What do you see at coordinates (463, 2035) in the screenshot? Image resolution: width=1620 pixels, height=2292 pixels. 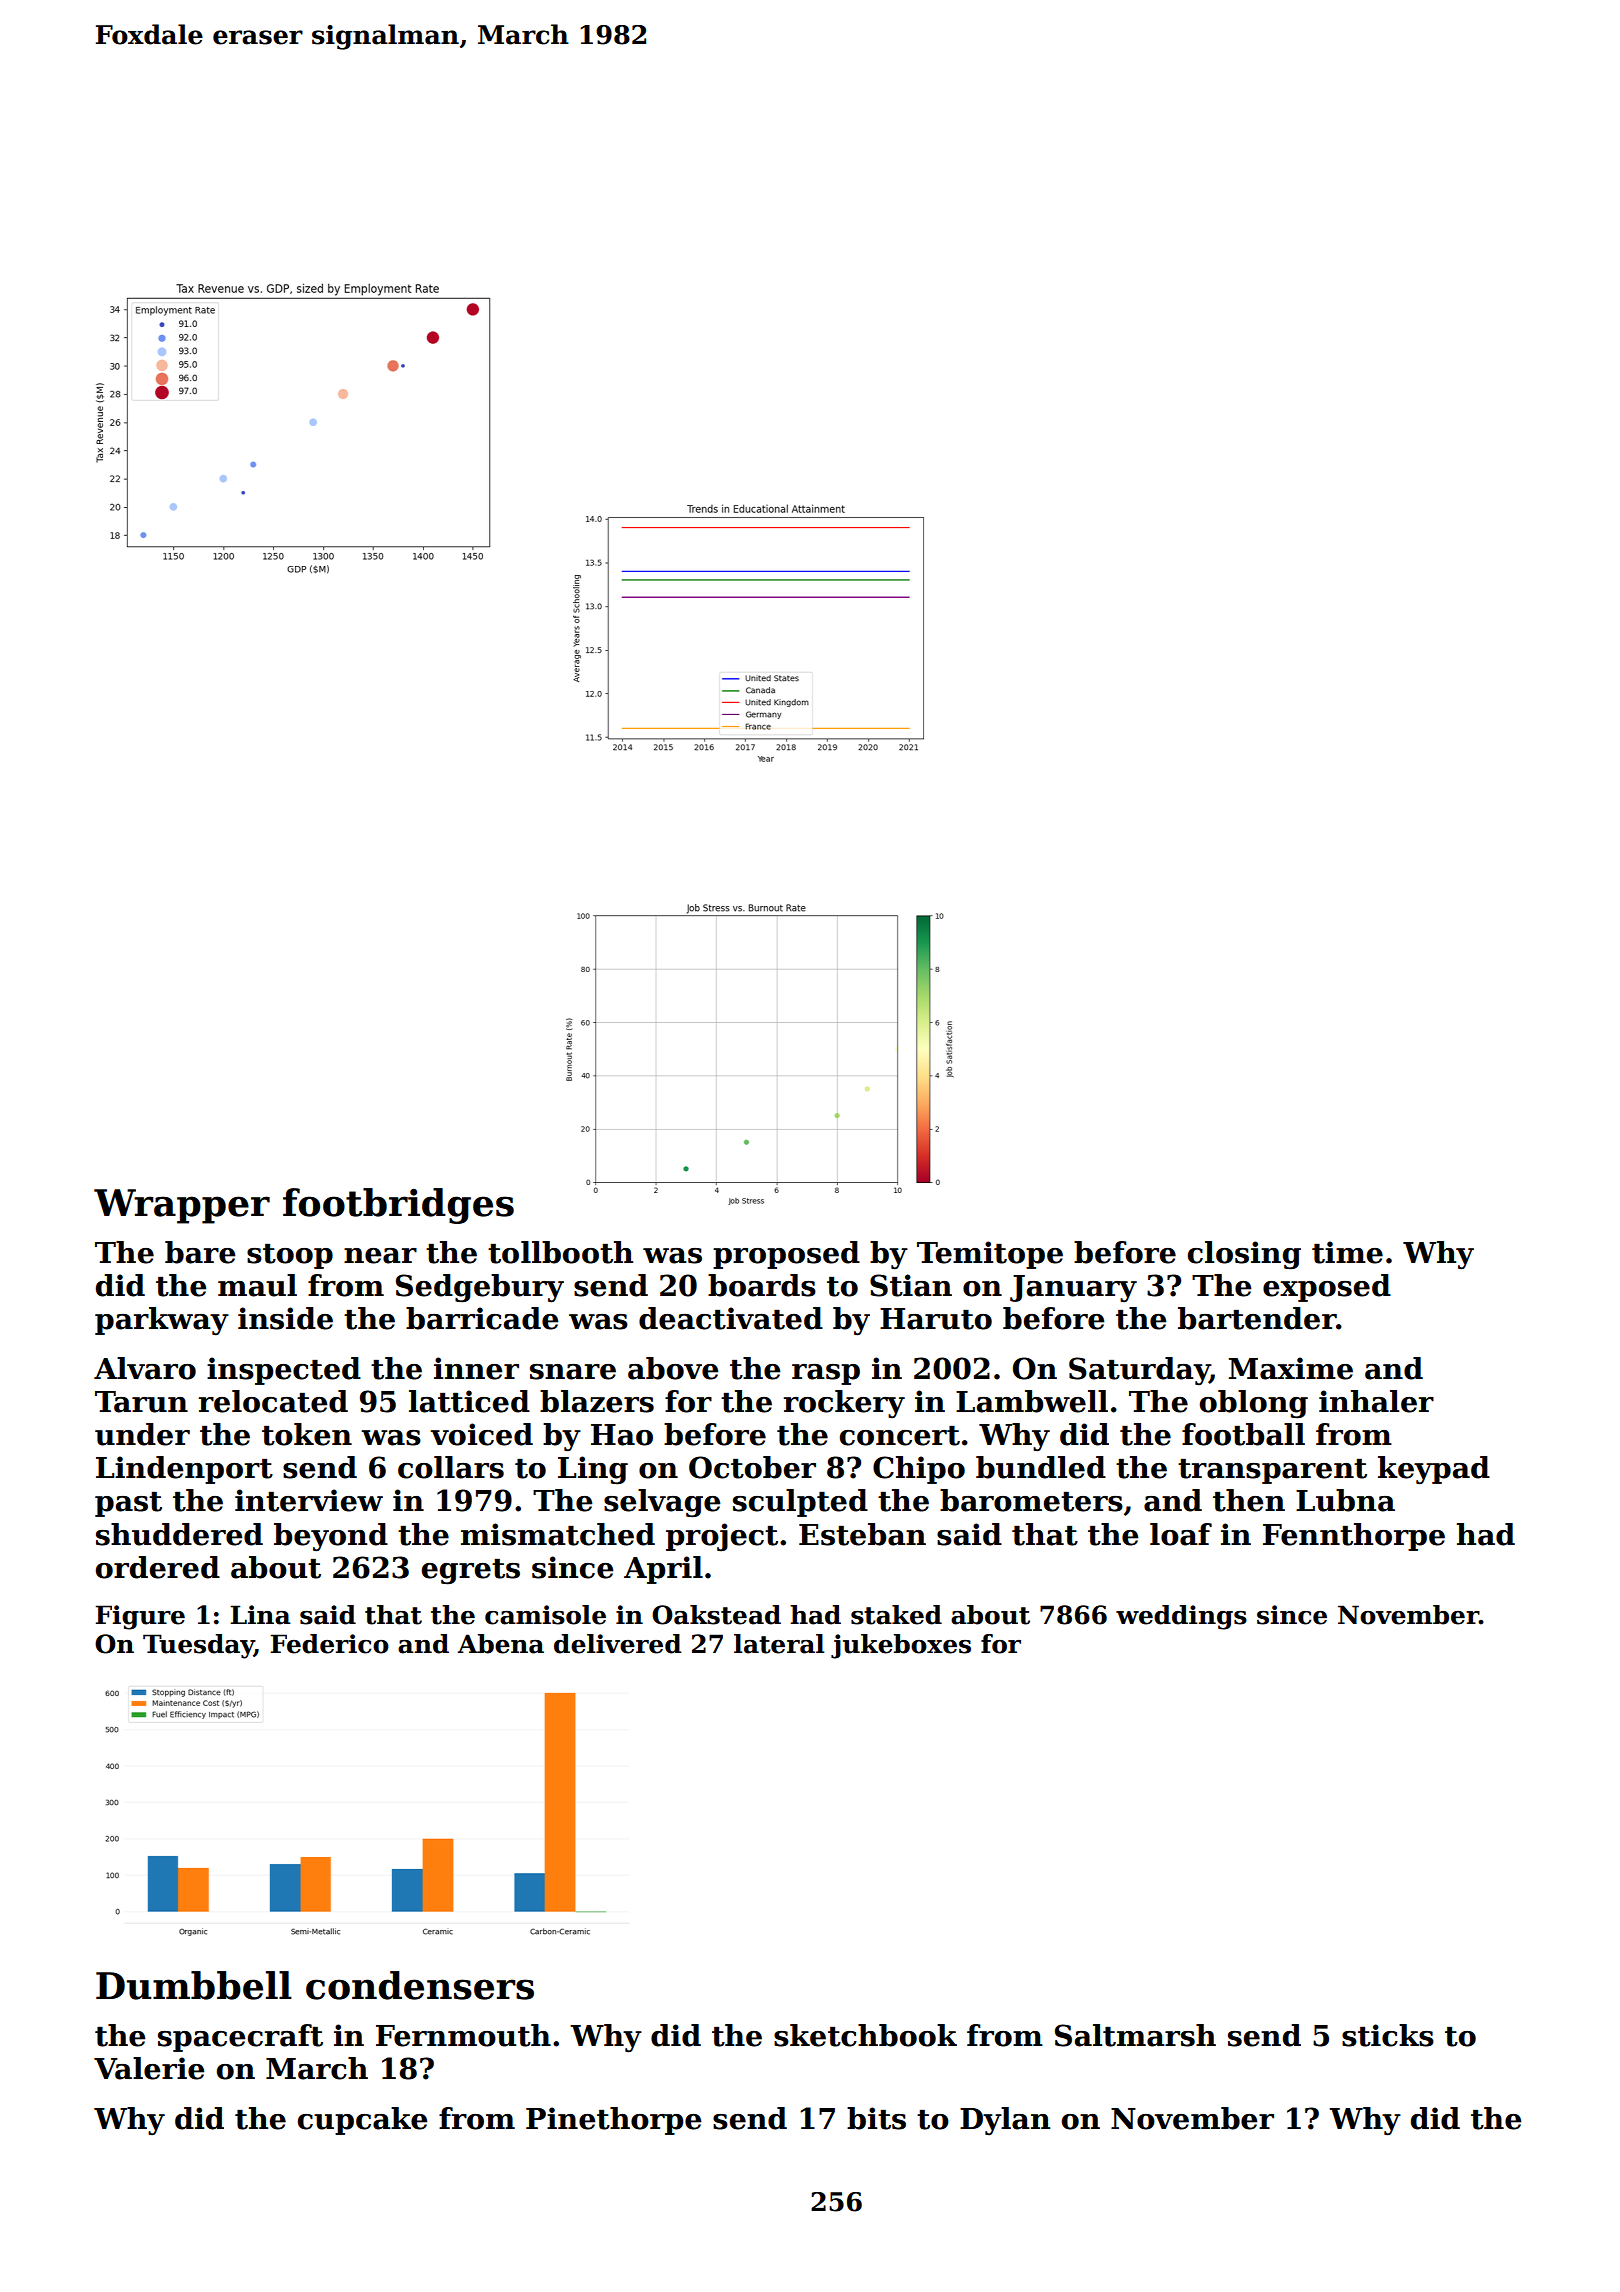 I see `Fernmouth` at bounding box center [463, 2035].
